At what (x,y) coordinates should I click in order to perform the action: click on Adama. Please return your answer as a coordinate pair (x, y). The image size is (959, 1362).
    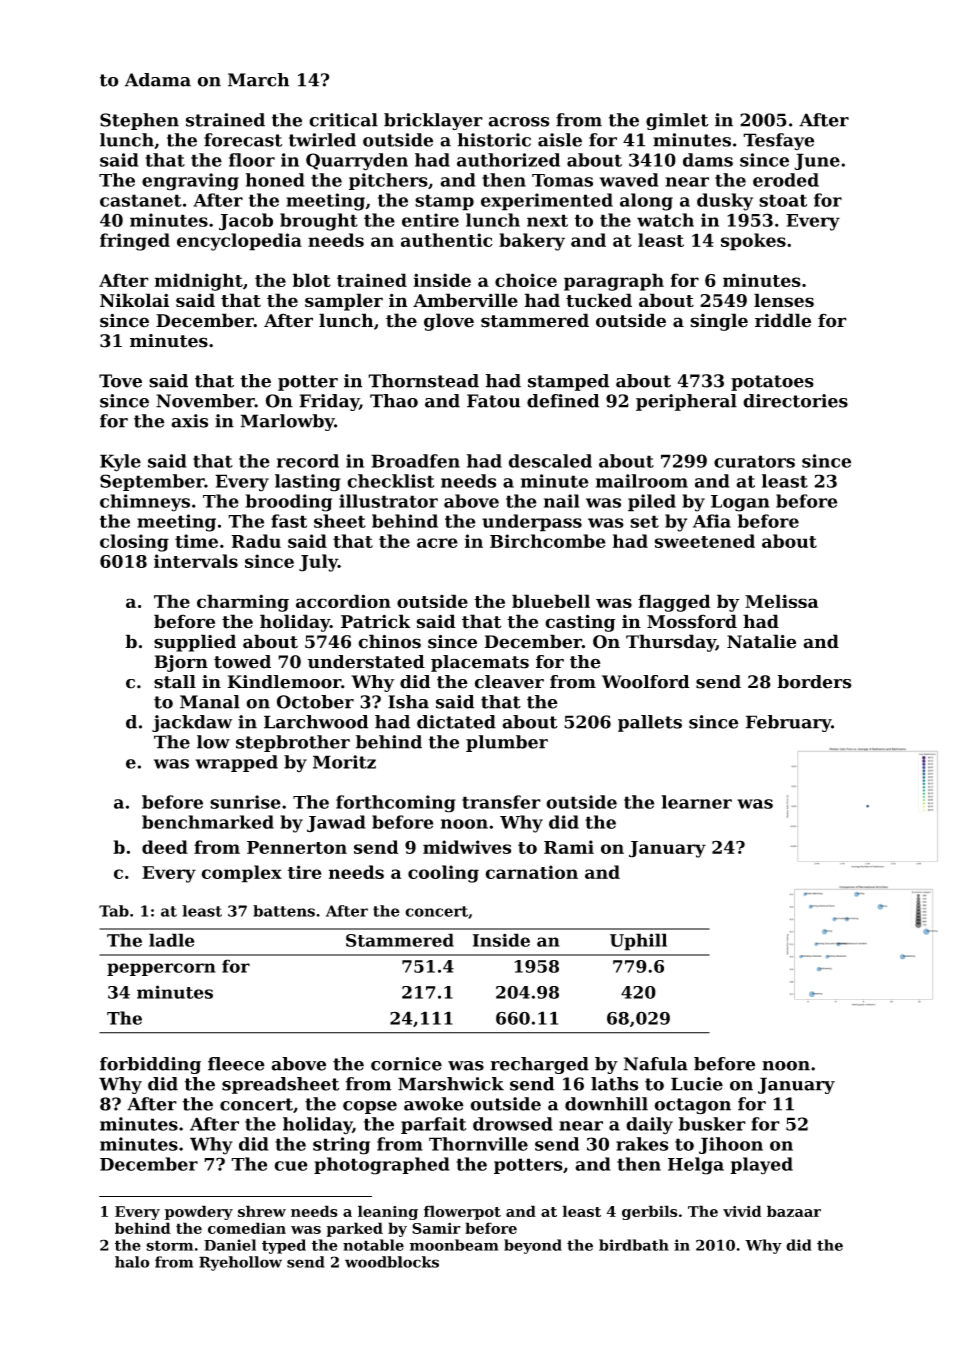
    Looking at the image, I should click on (158, 80).
